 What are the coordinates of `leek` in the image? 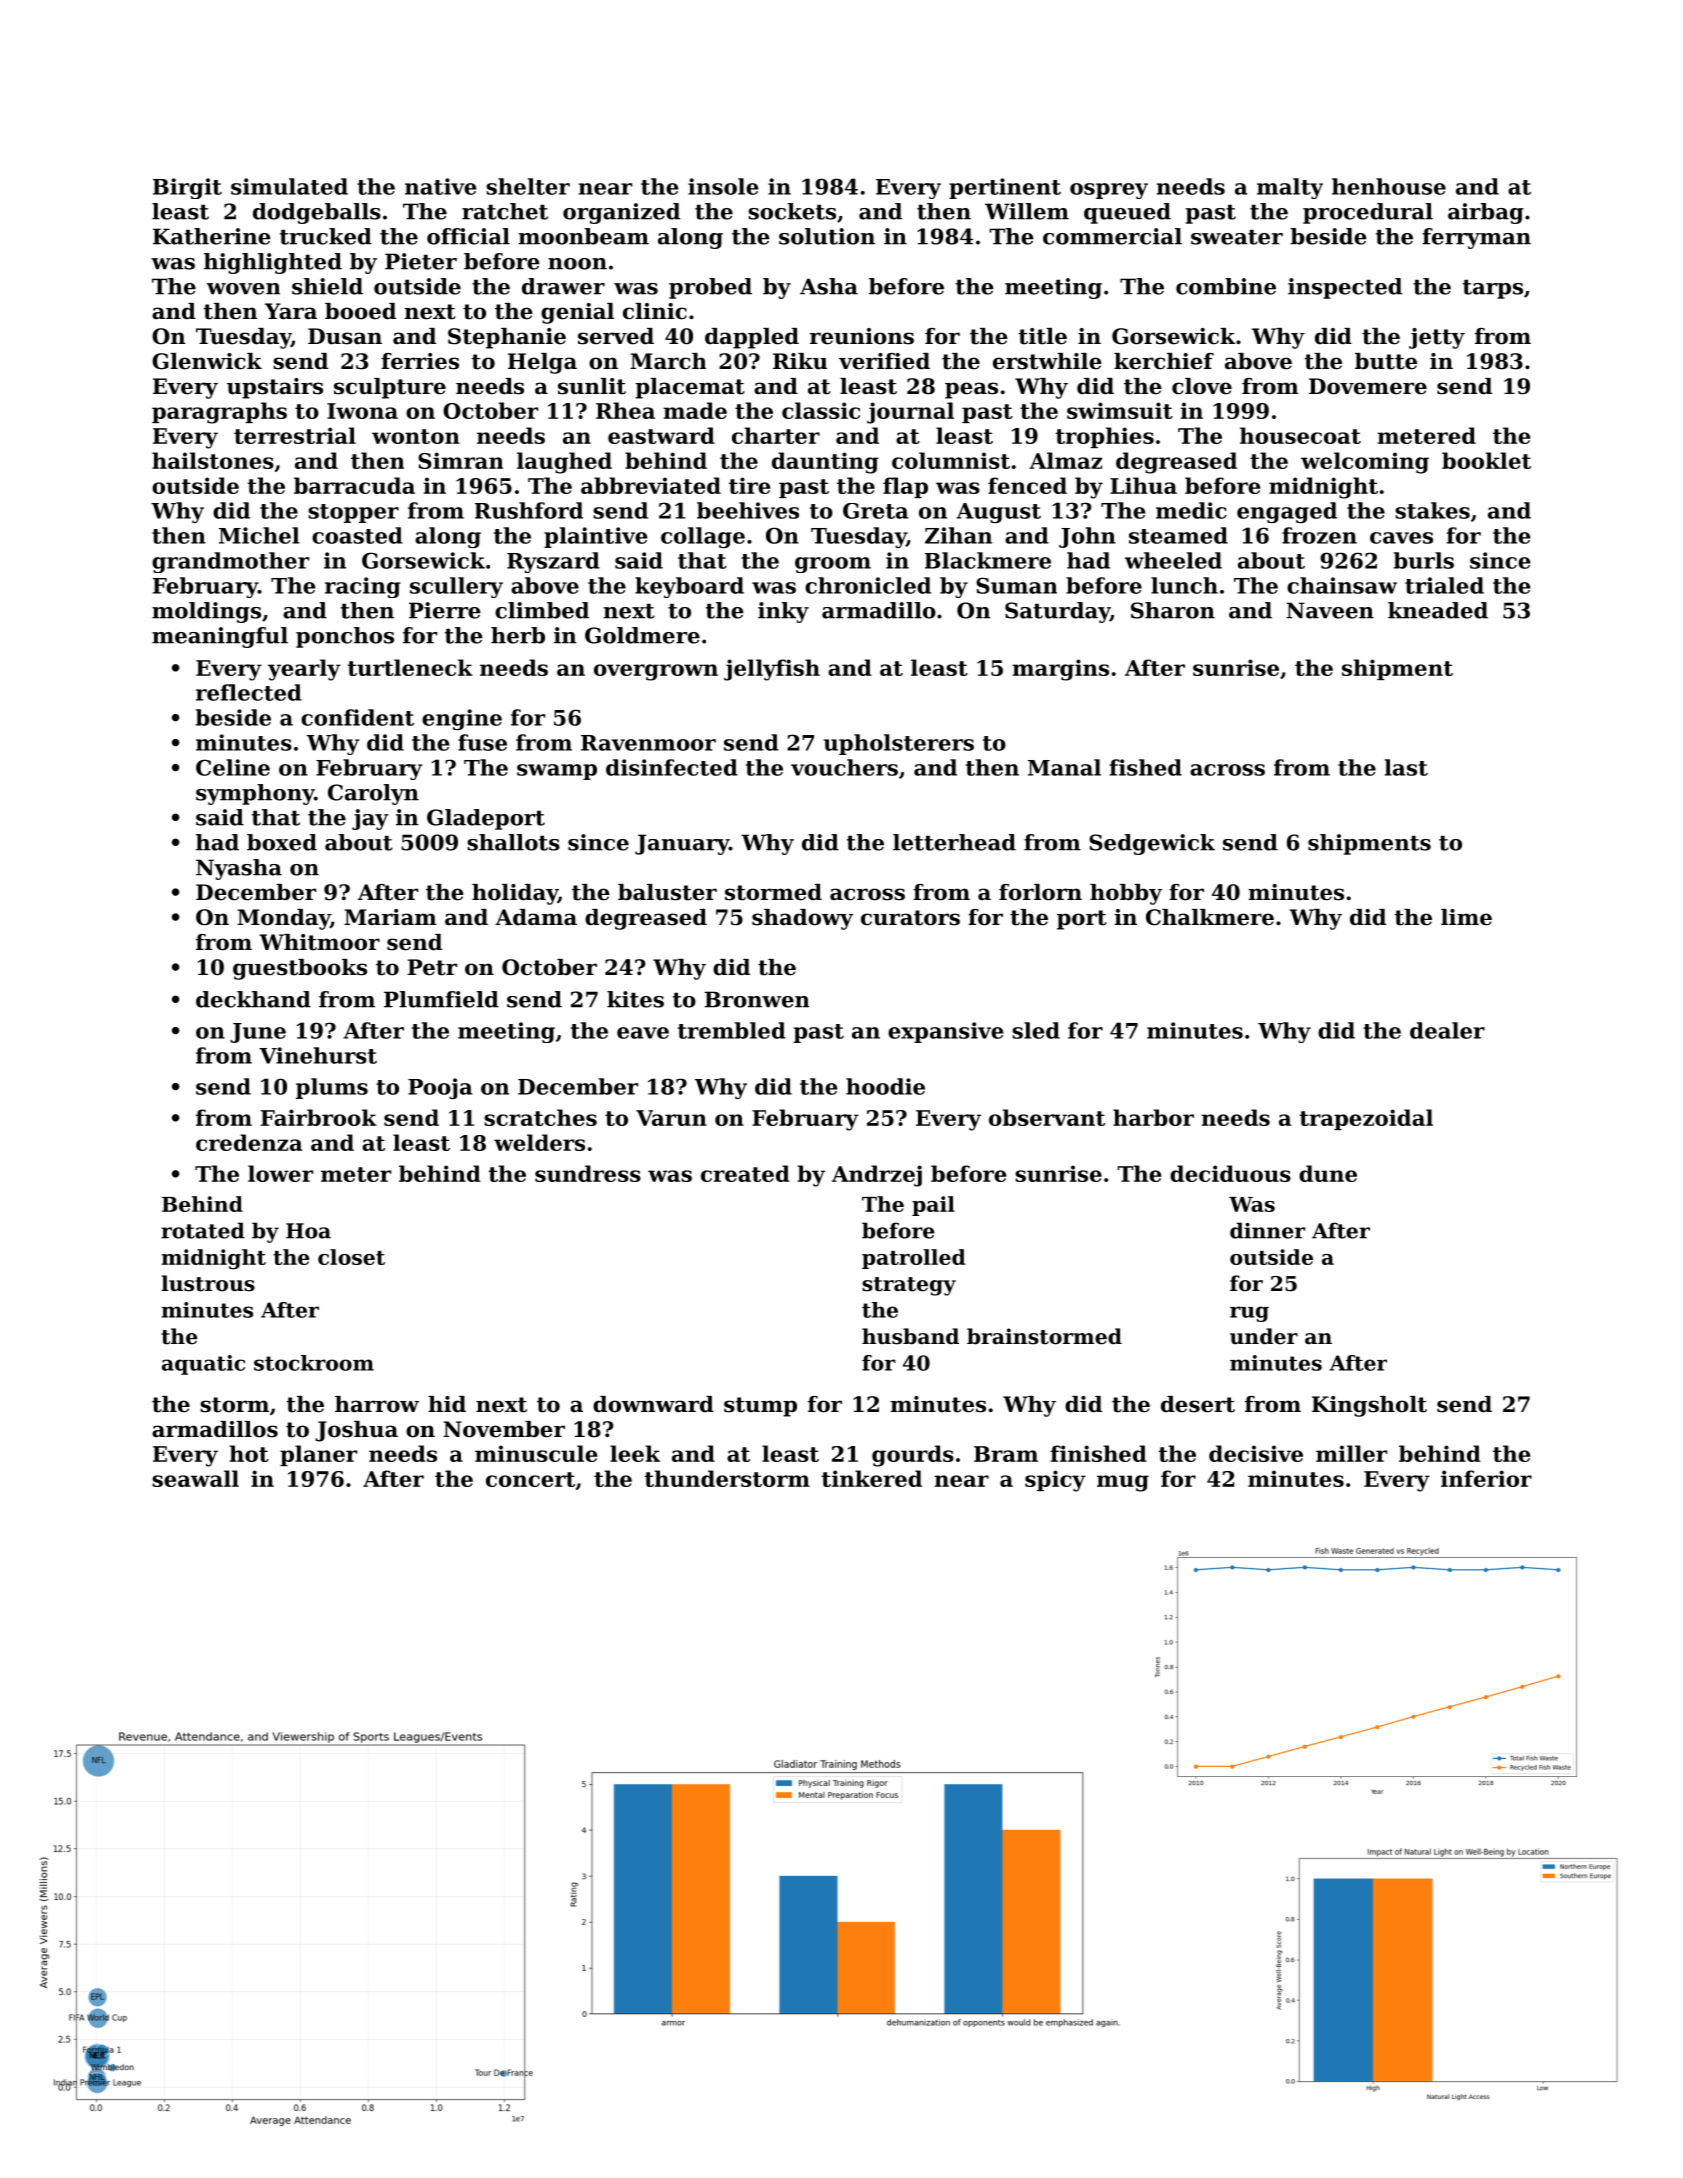 It's located at (635, 1453).
